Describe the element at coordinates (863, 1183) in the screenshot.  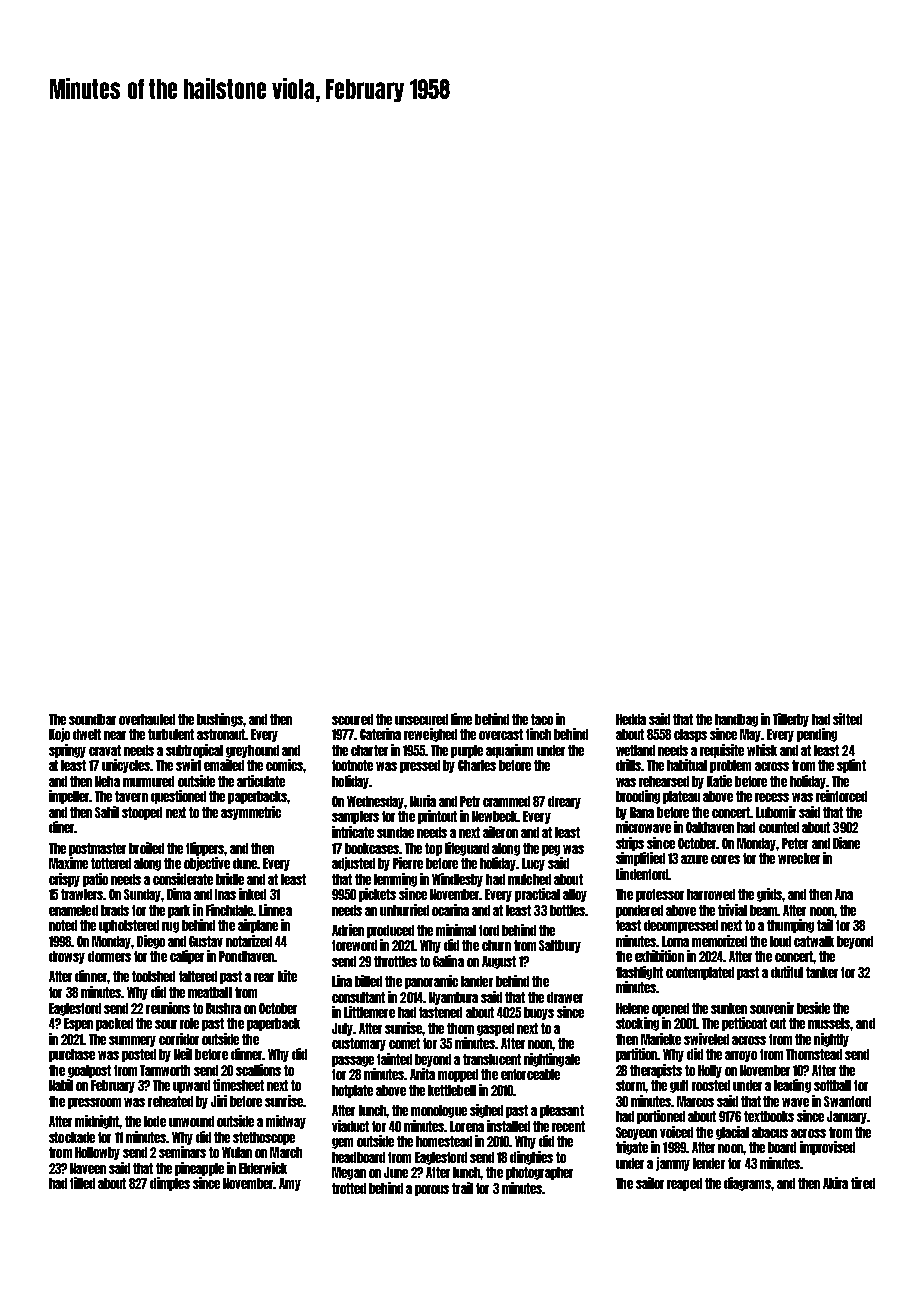
I see `tired` at that location.
